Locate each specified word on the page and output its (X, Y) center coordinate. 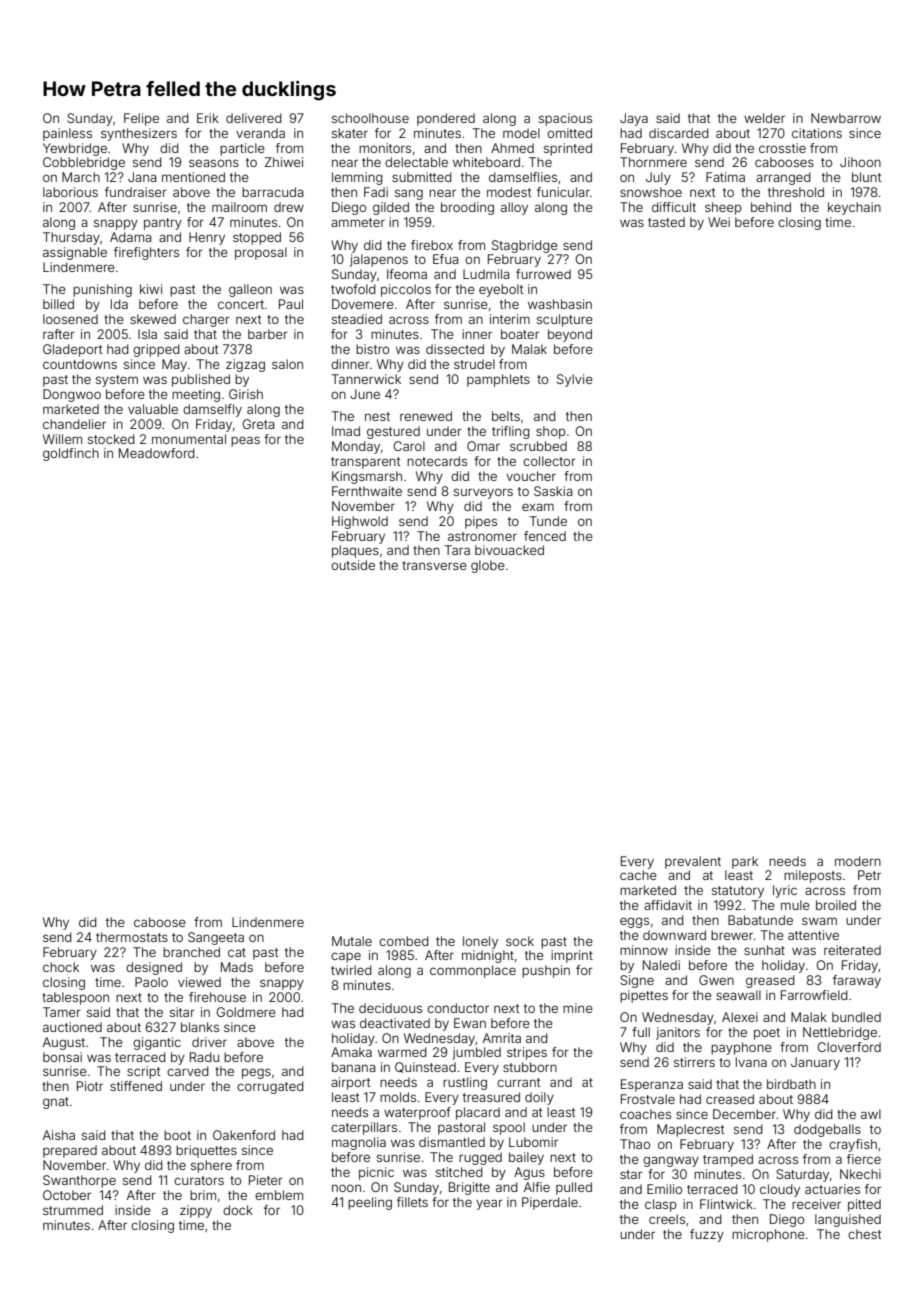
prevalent (693, 862)
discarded (679, 133)
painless (67, 134)
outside (353, 565)
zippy (196, 1211)
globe (488, 566)
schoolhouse (370, 118)
